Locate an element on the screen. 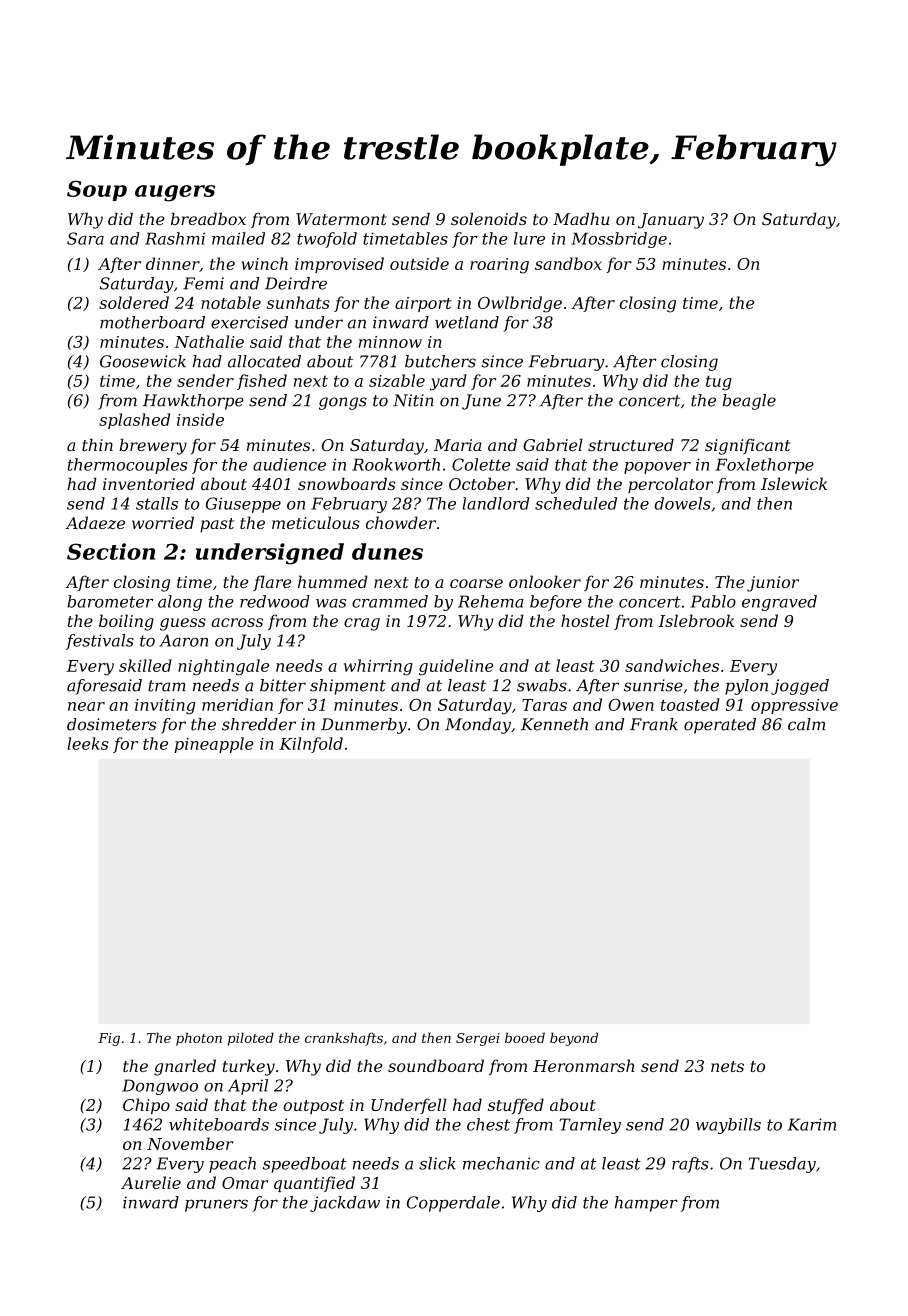  operated is located at coordinates (720, 726).
